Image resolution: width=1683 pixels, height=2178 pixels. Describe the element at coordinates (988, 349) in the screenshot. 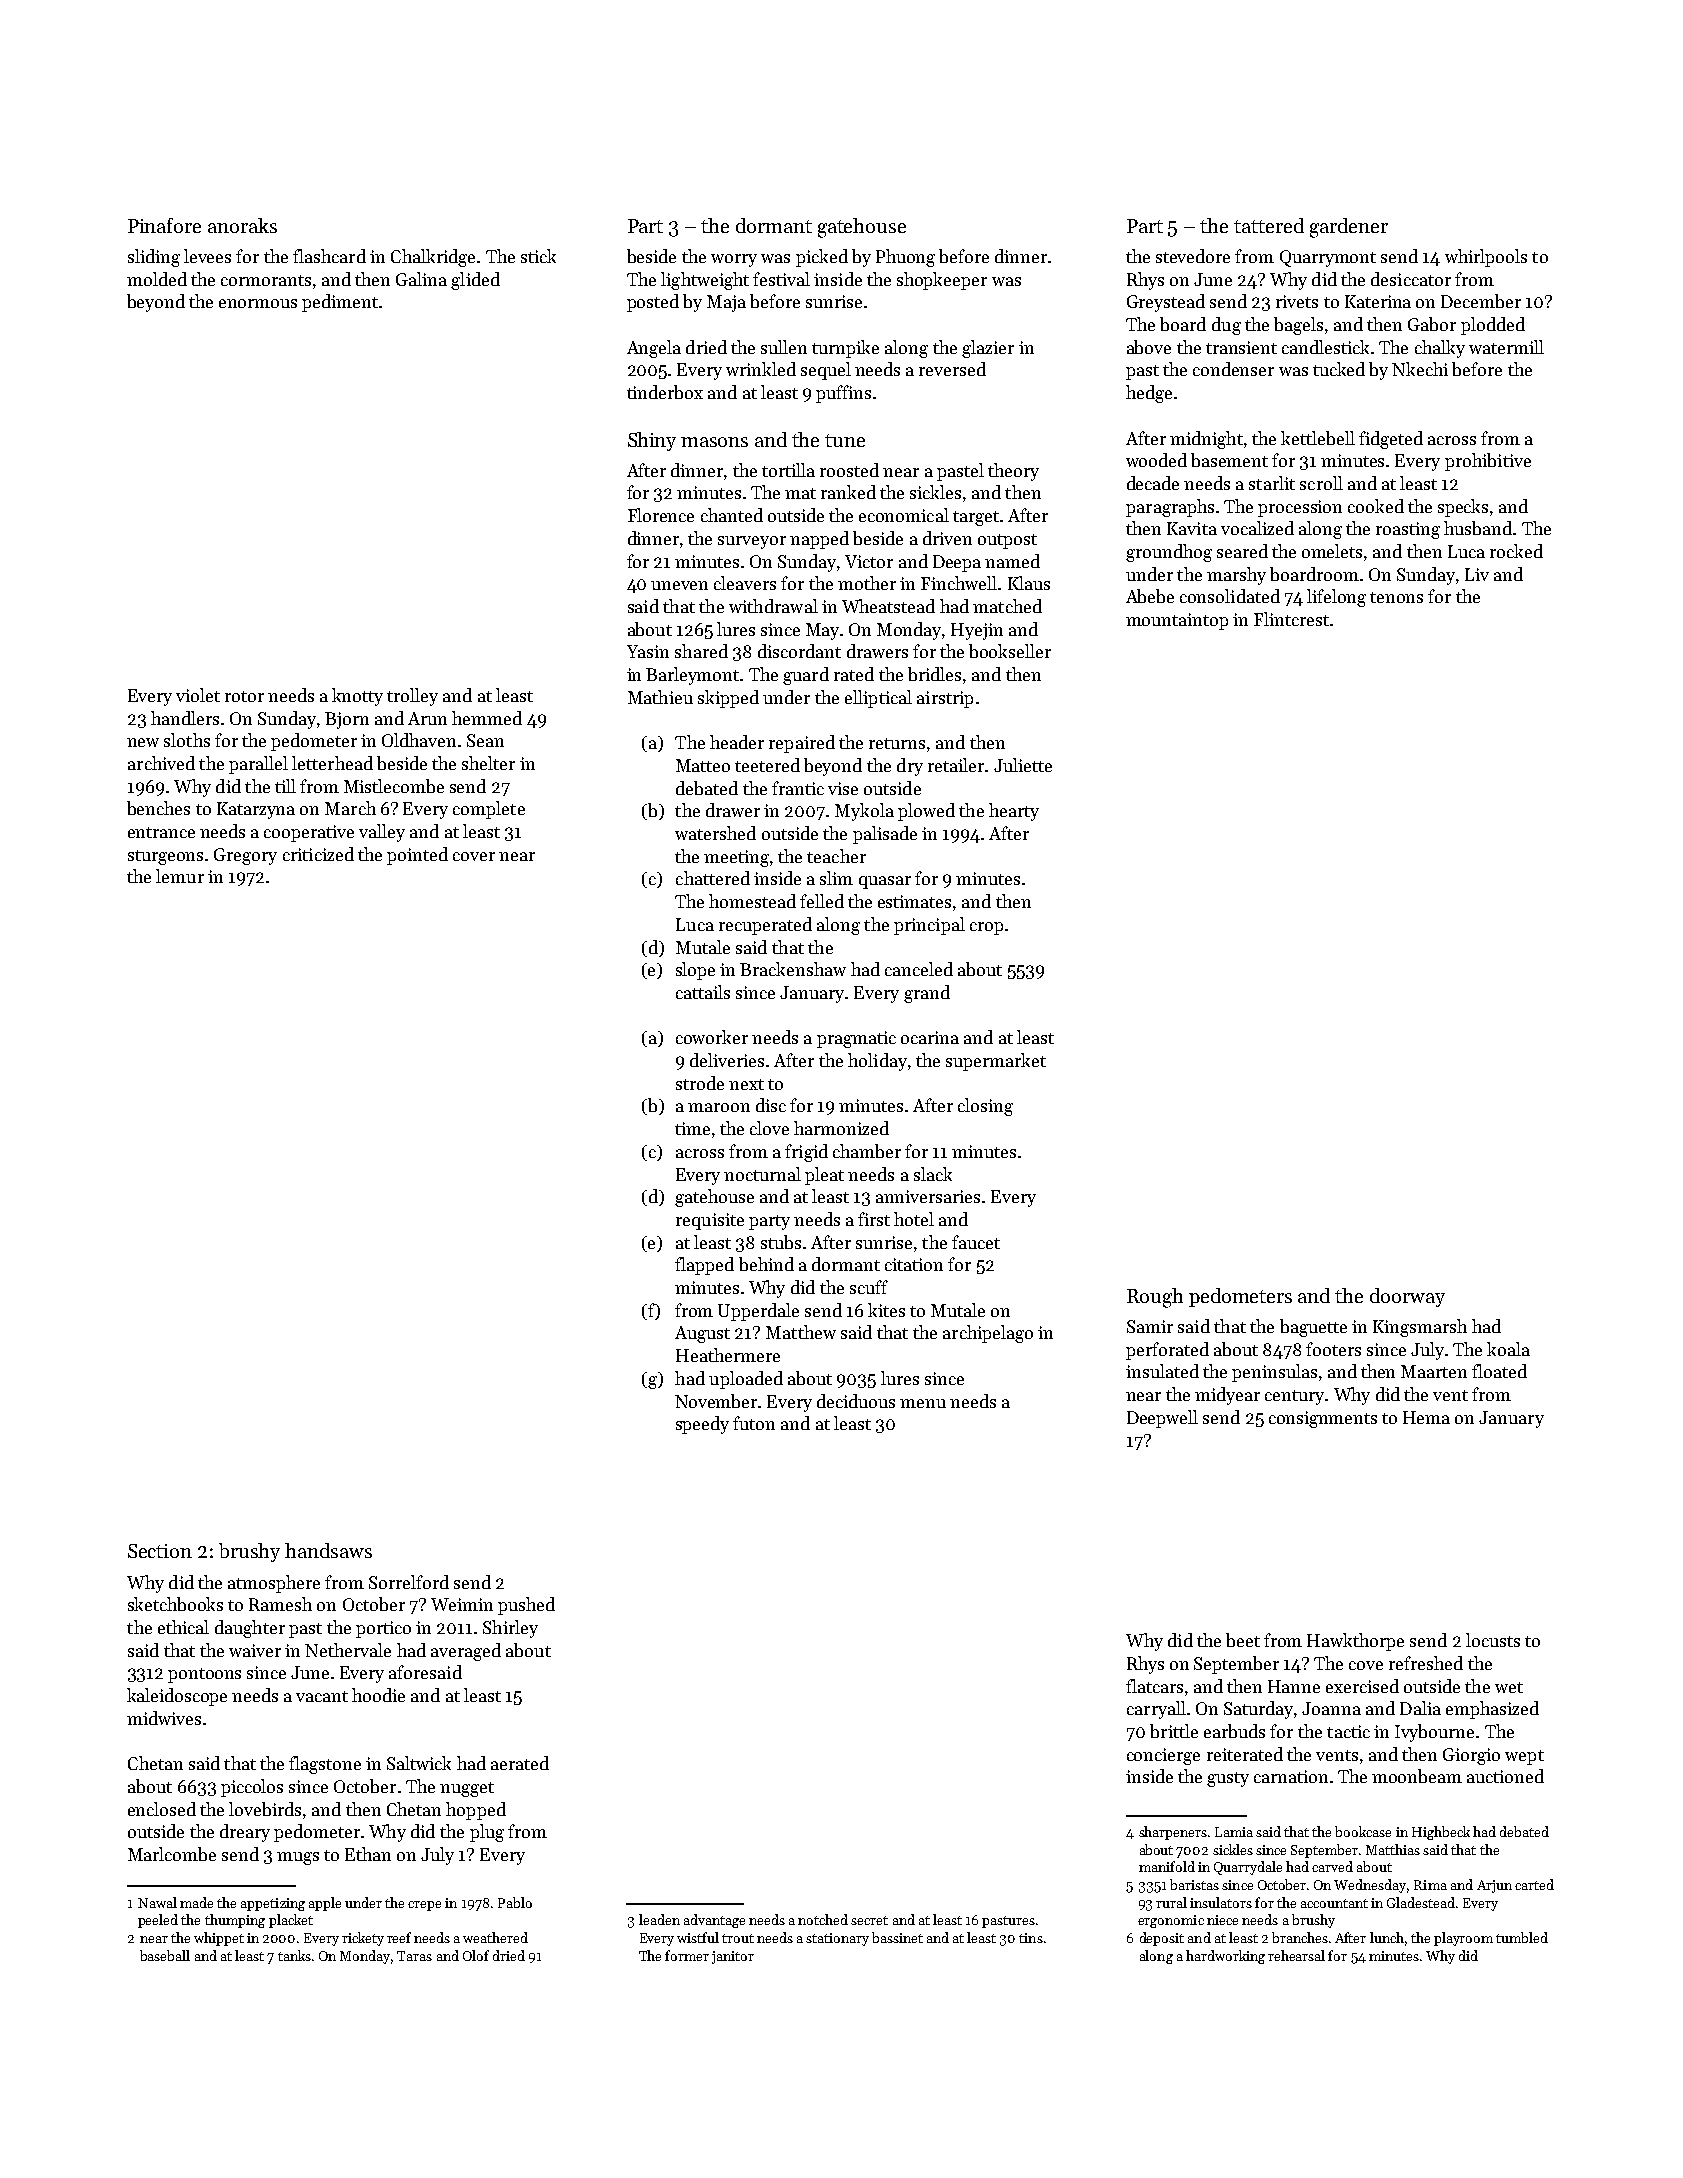

I see `glazier` at that location.
